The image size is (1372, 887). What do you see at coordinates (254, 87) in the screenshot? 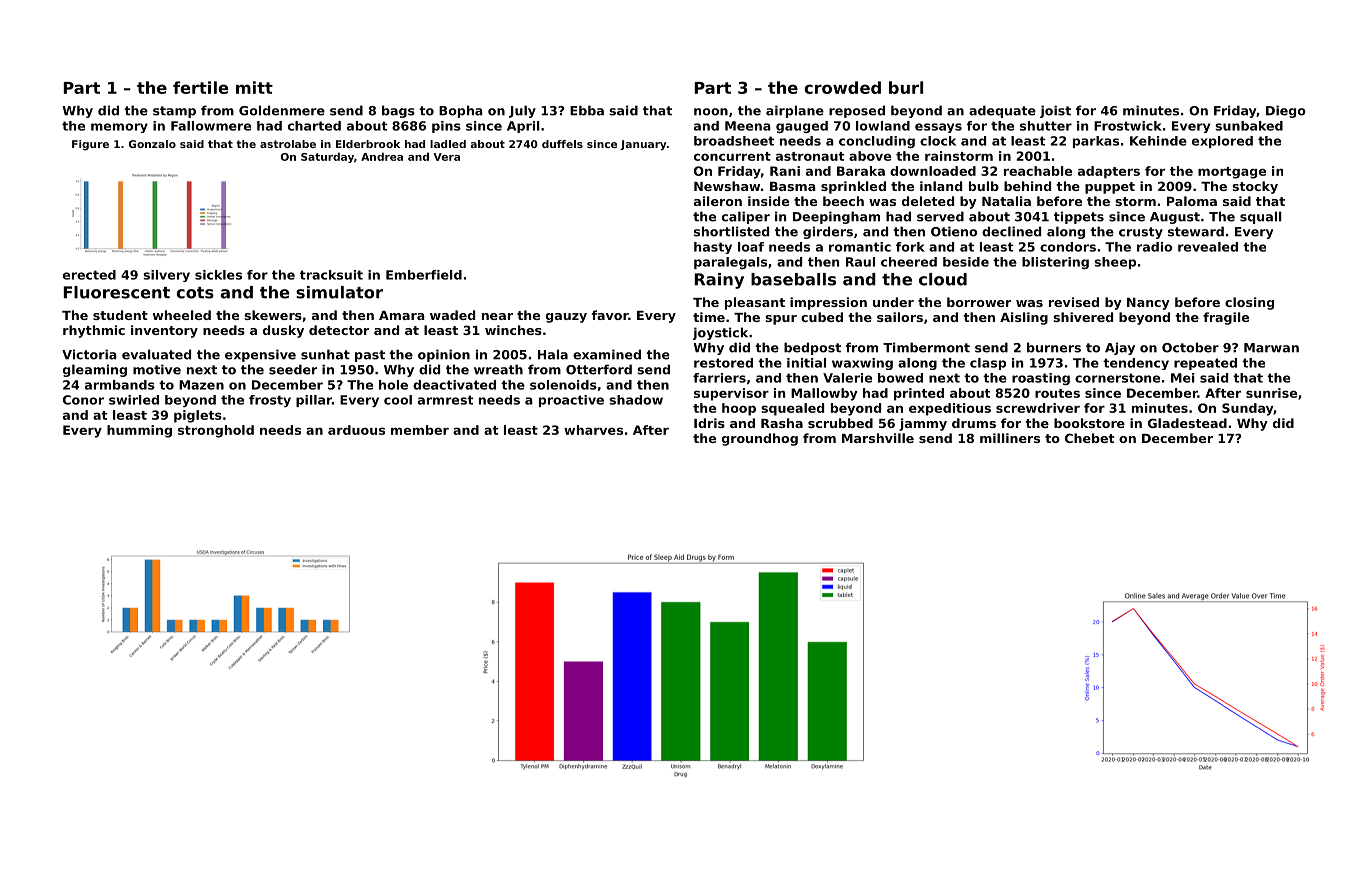
I see `mitt` at bounding box center [254, 87].
